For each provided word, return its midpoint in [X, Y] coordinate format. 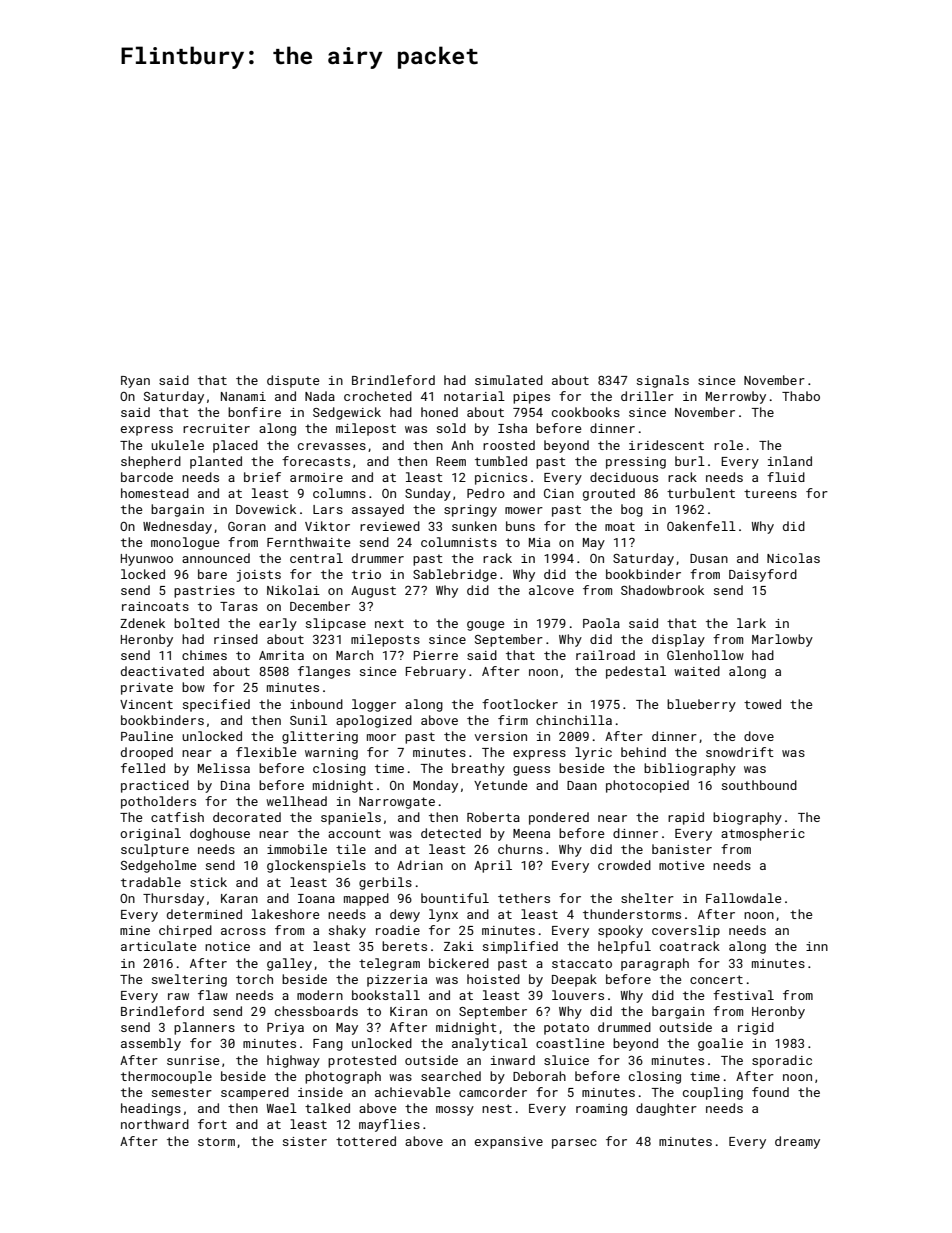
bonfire [254, 412]
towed [762, 704]
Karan [239, 898]
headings [151, 1109]
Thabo [801, 396]
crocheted [378, 396]
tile [351, 849]
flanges [324, 672]
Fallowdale [743, 898]
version [501, 736]
